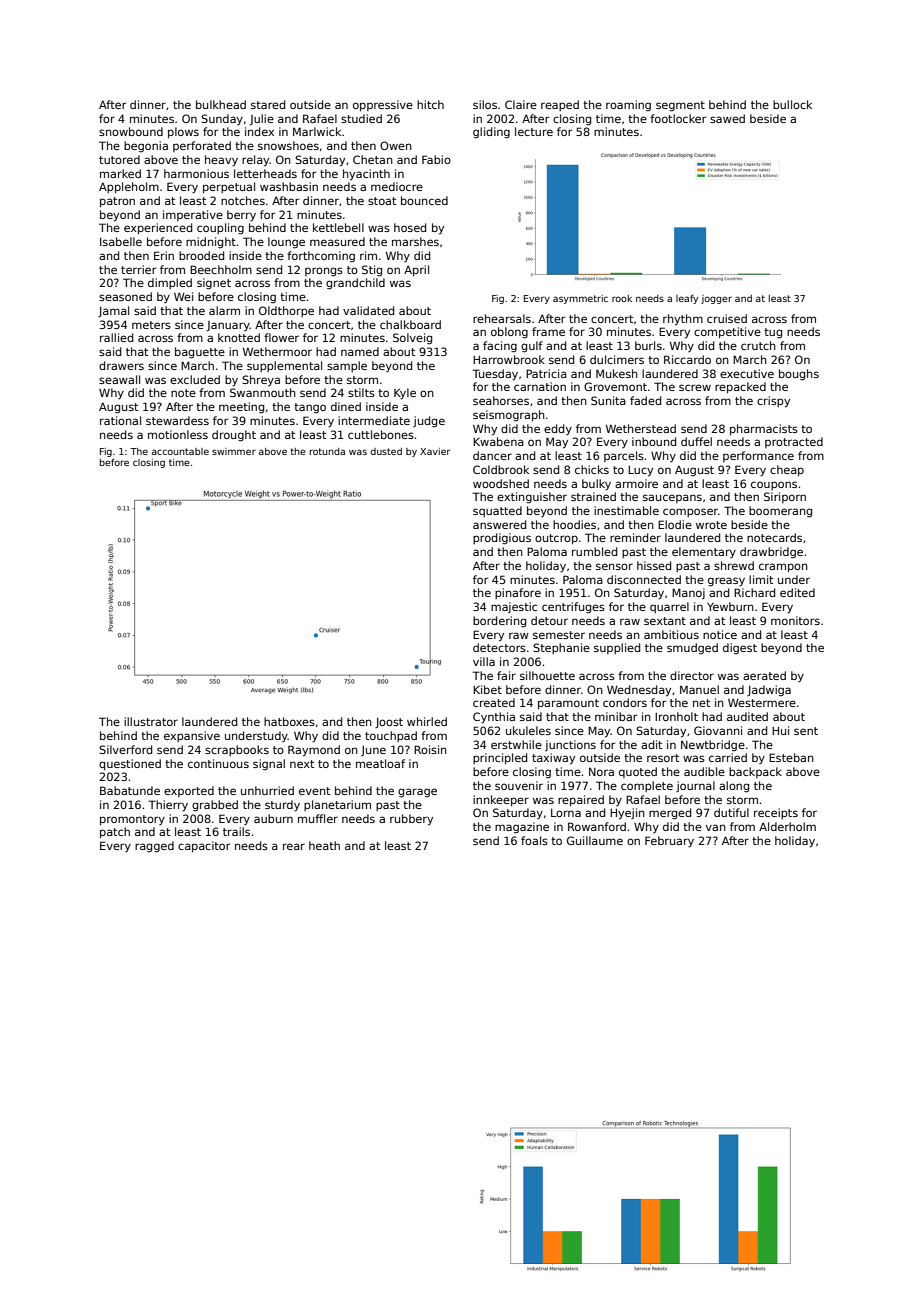 Image resolution: width=924 pixels, height=1308 pixels. Describe the element at coordinates (368, 255) in the screenshot. I see `rim` at that location.
